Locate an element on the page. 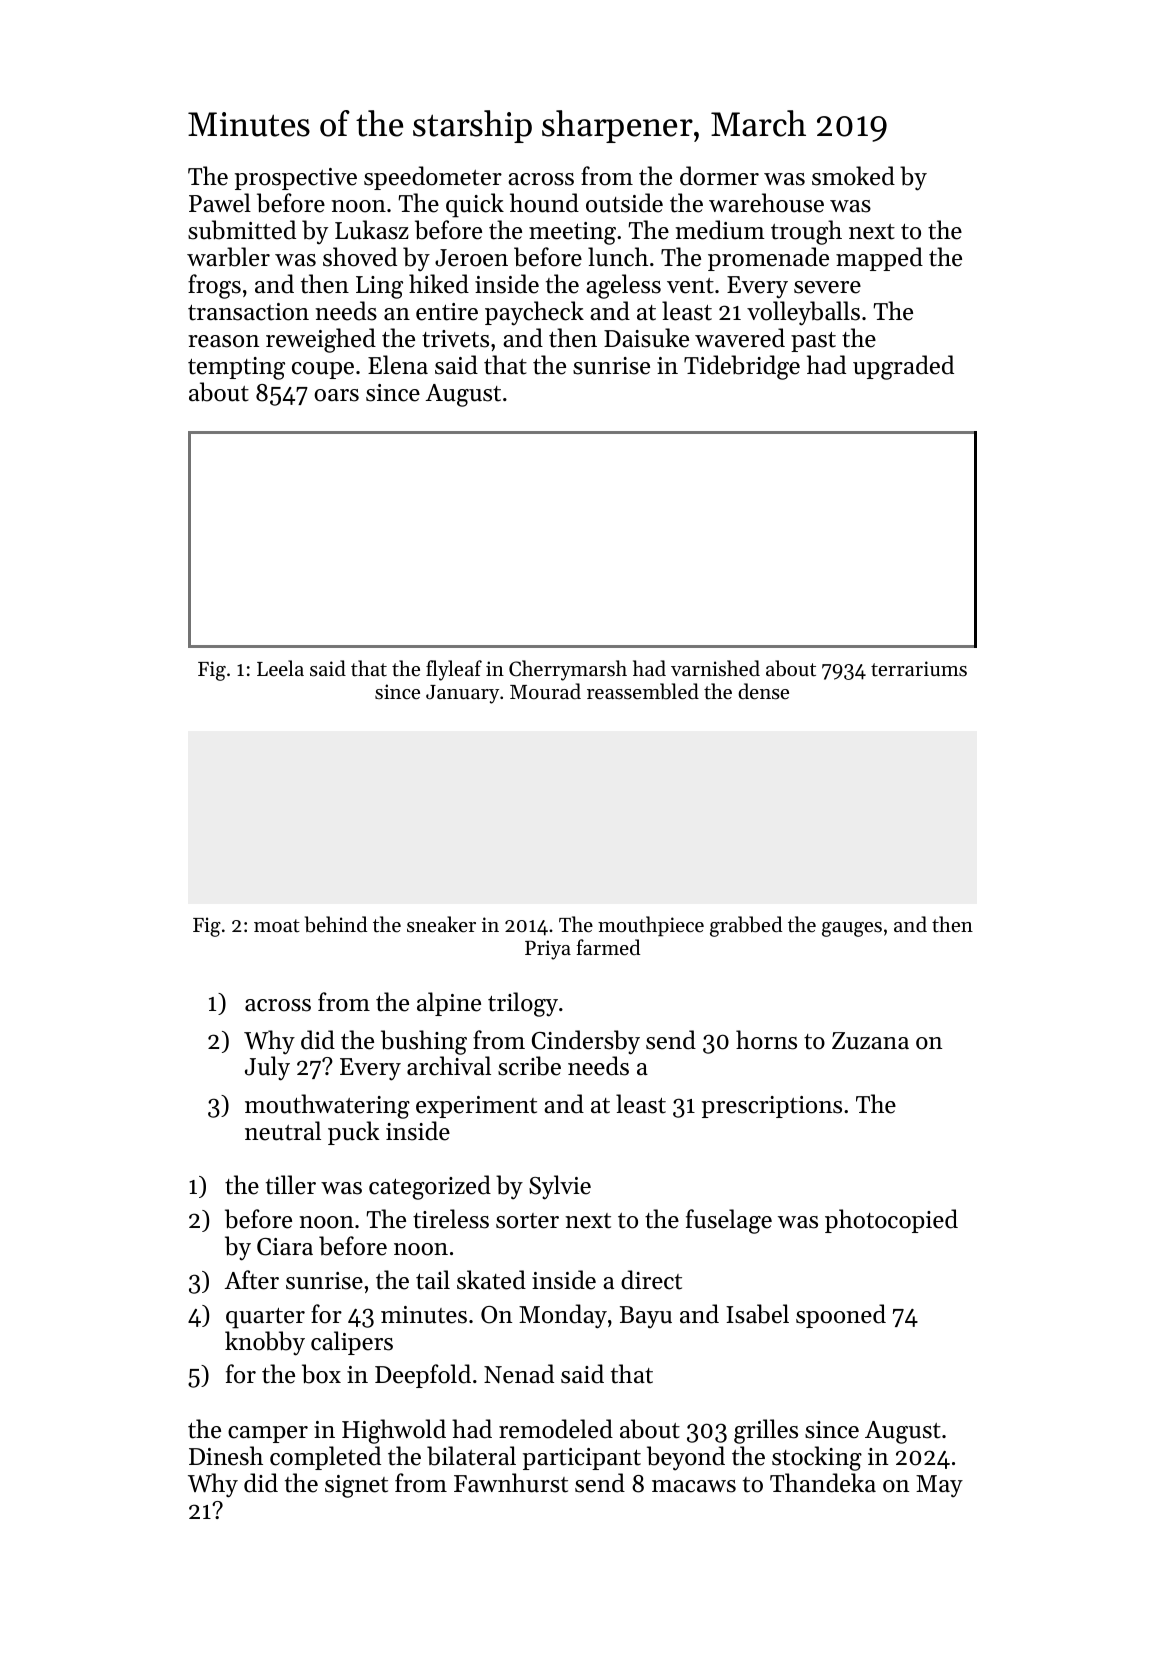 This page has height=1654, width=1165. terrariums is located at coordinates (919, 668).
